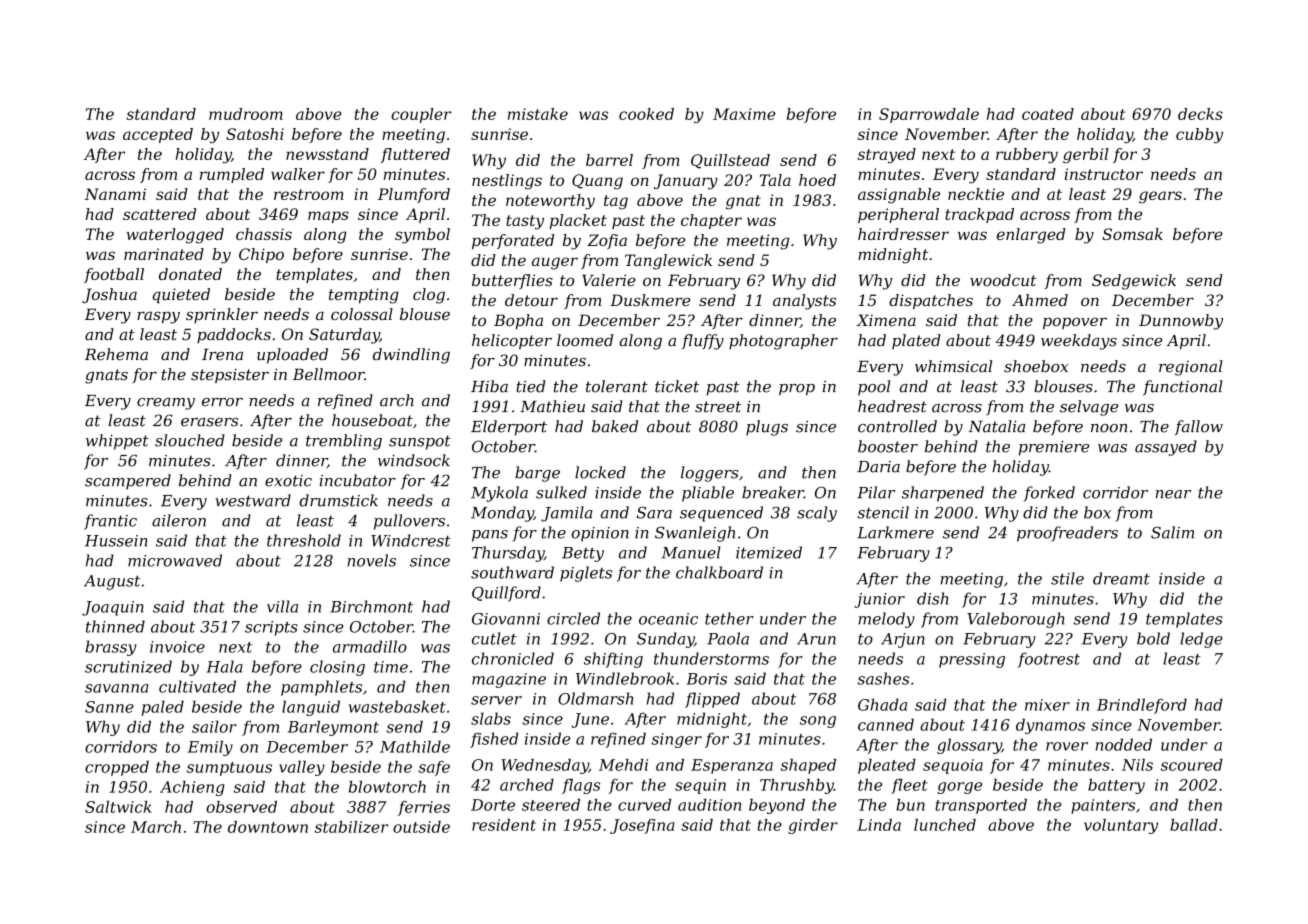  Describe the element at coordinates (1142, 706) in the screenshot. I see `Brindleford` at that location.
